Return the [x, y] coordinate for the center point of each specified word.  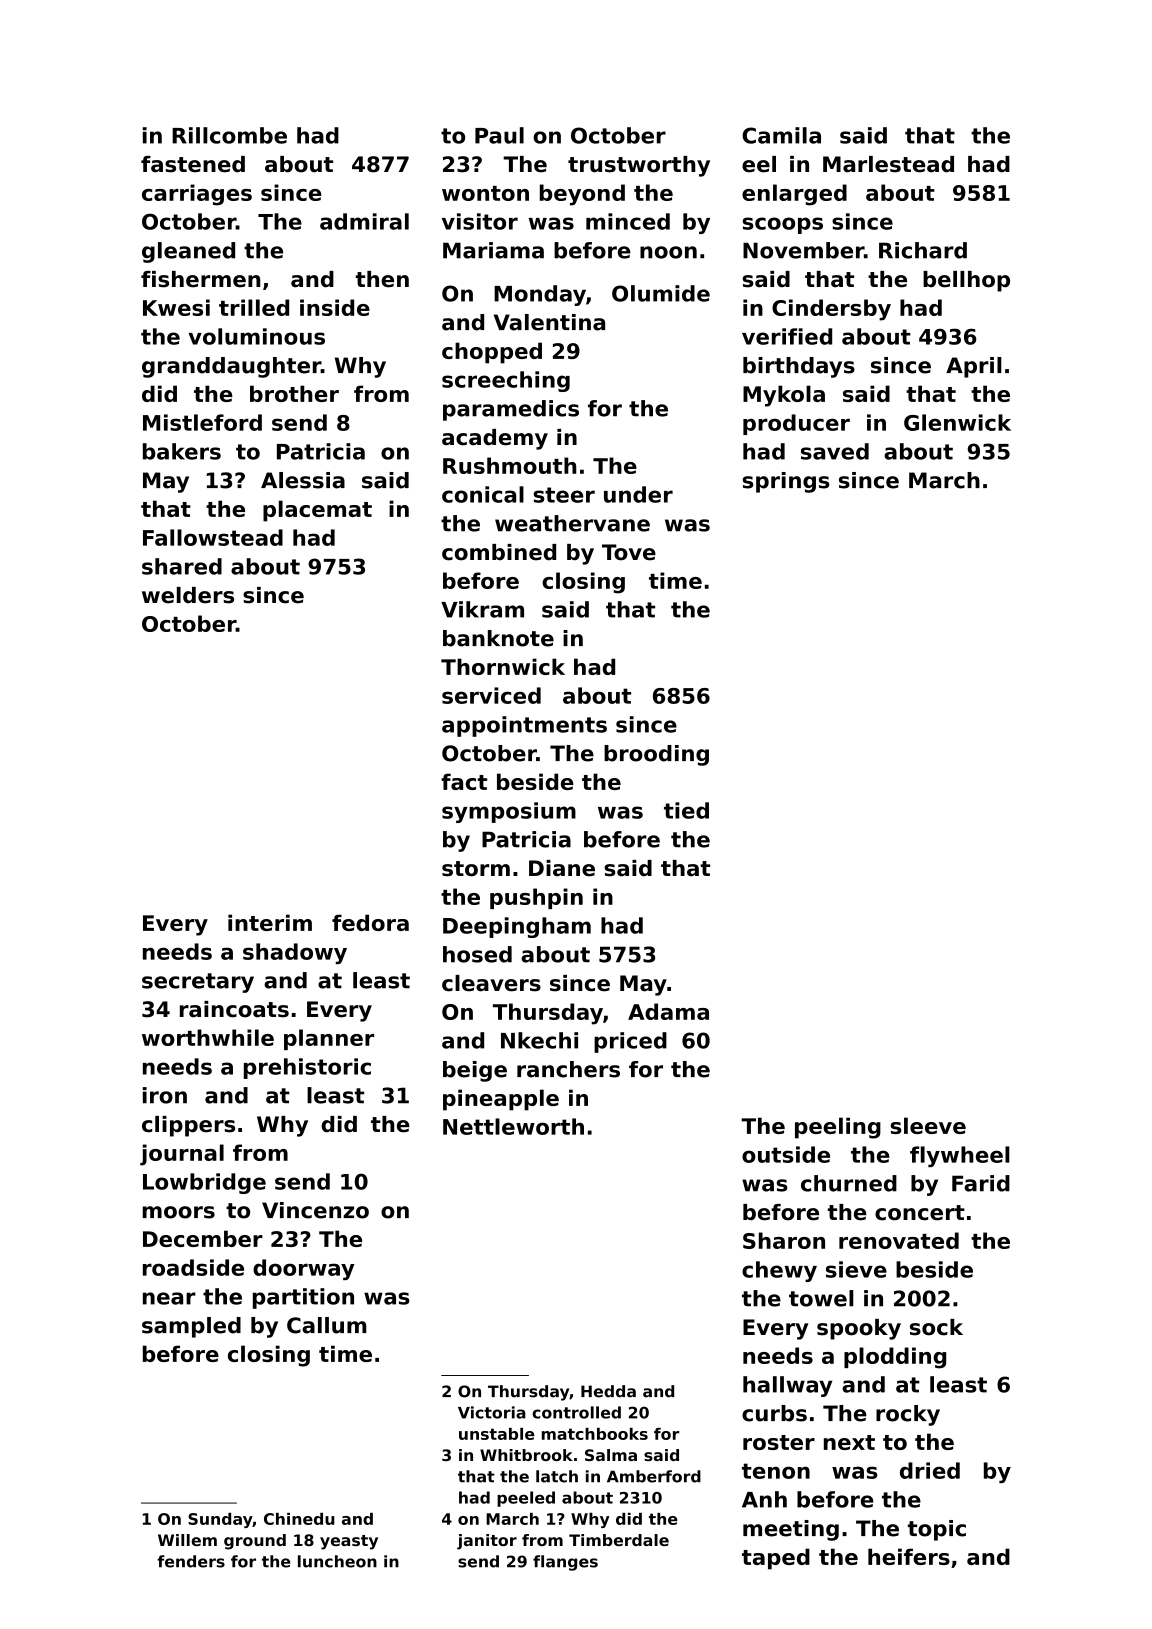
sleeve [928, 1125]
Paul [499, 135]
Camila [781, 135]
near [169, 1298]
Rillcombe [229, 135]
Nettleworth [513, 1126]
